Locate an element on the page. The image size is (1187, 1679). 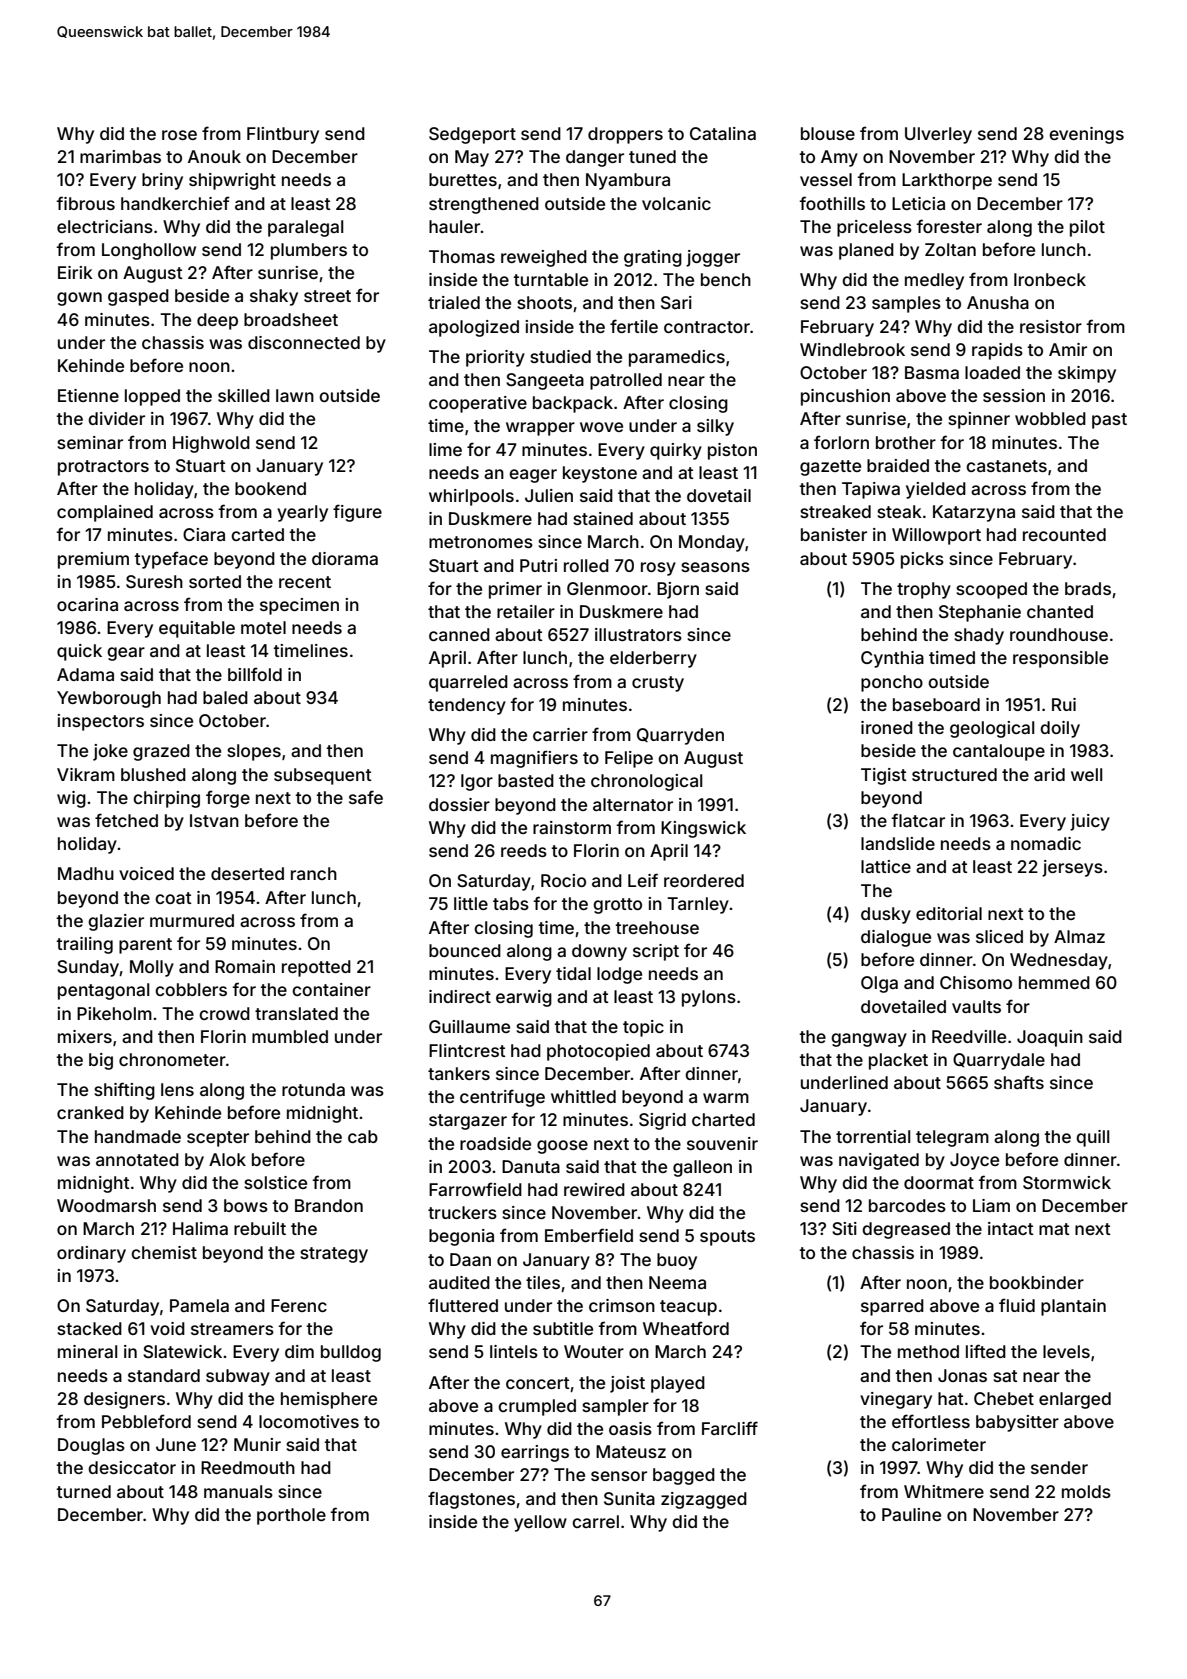
Olga is located at coordinates (879, 984).
